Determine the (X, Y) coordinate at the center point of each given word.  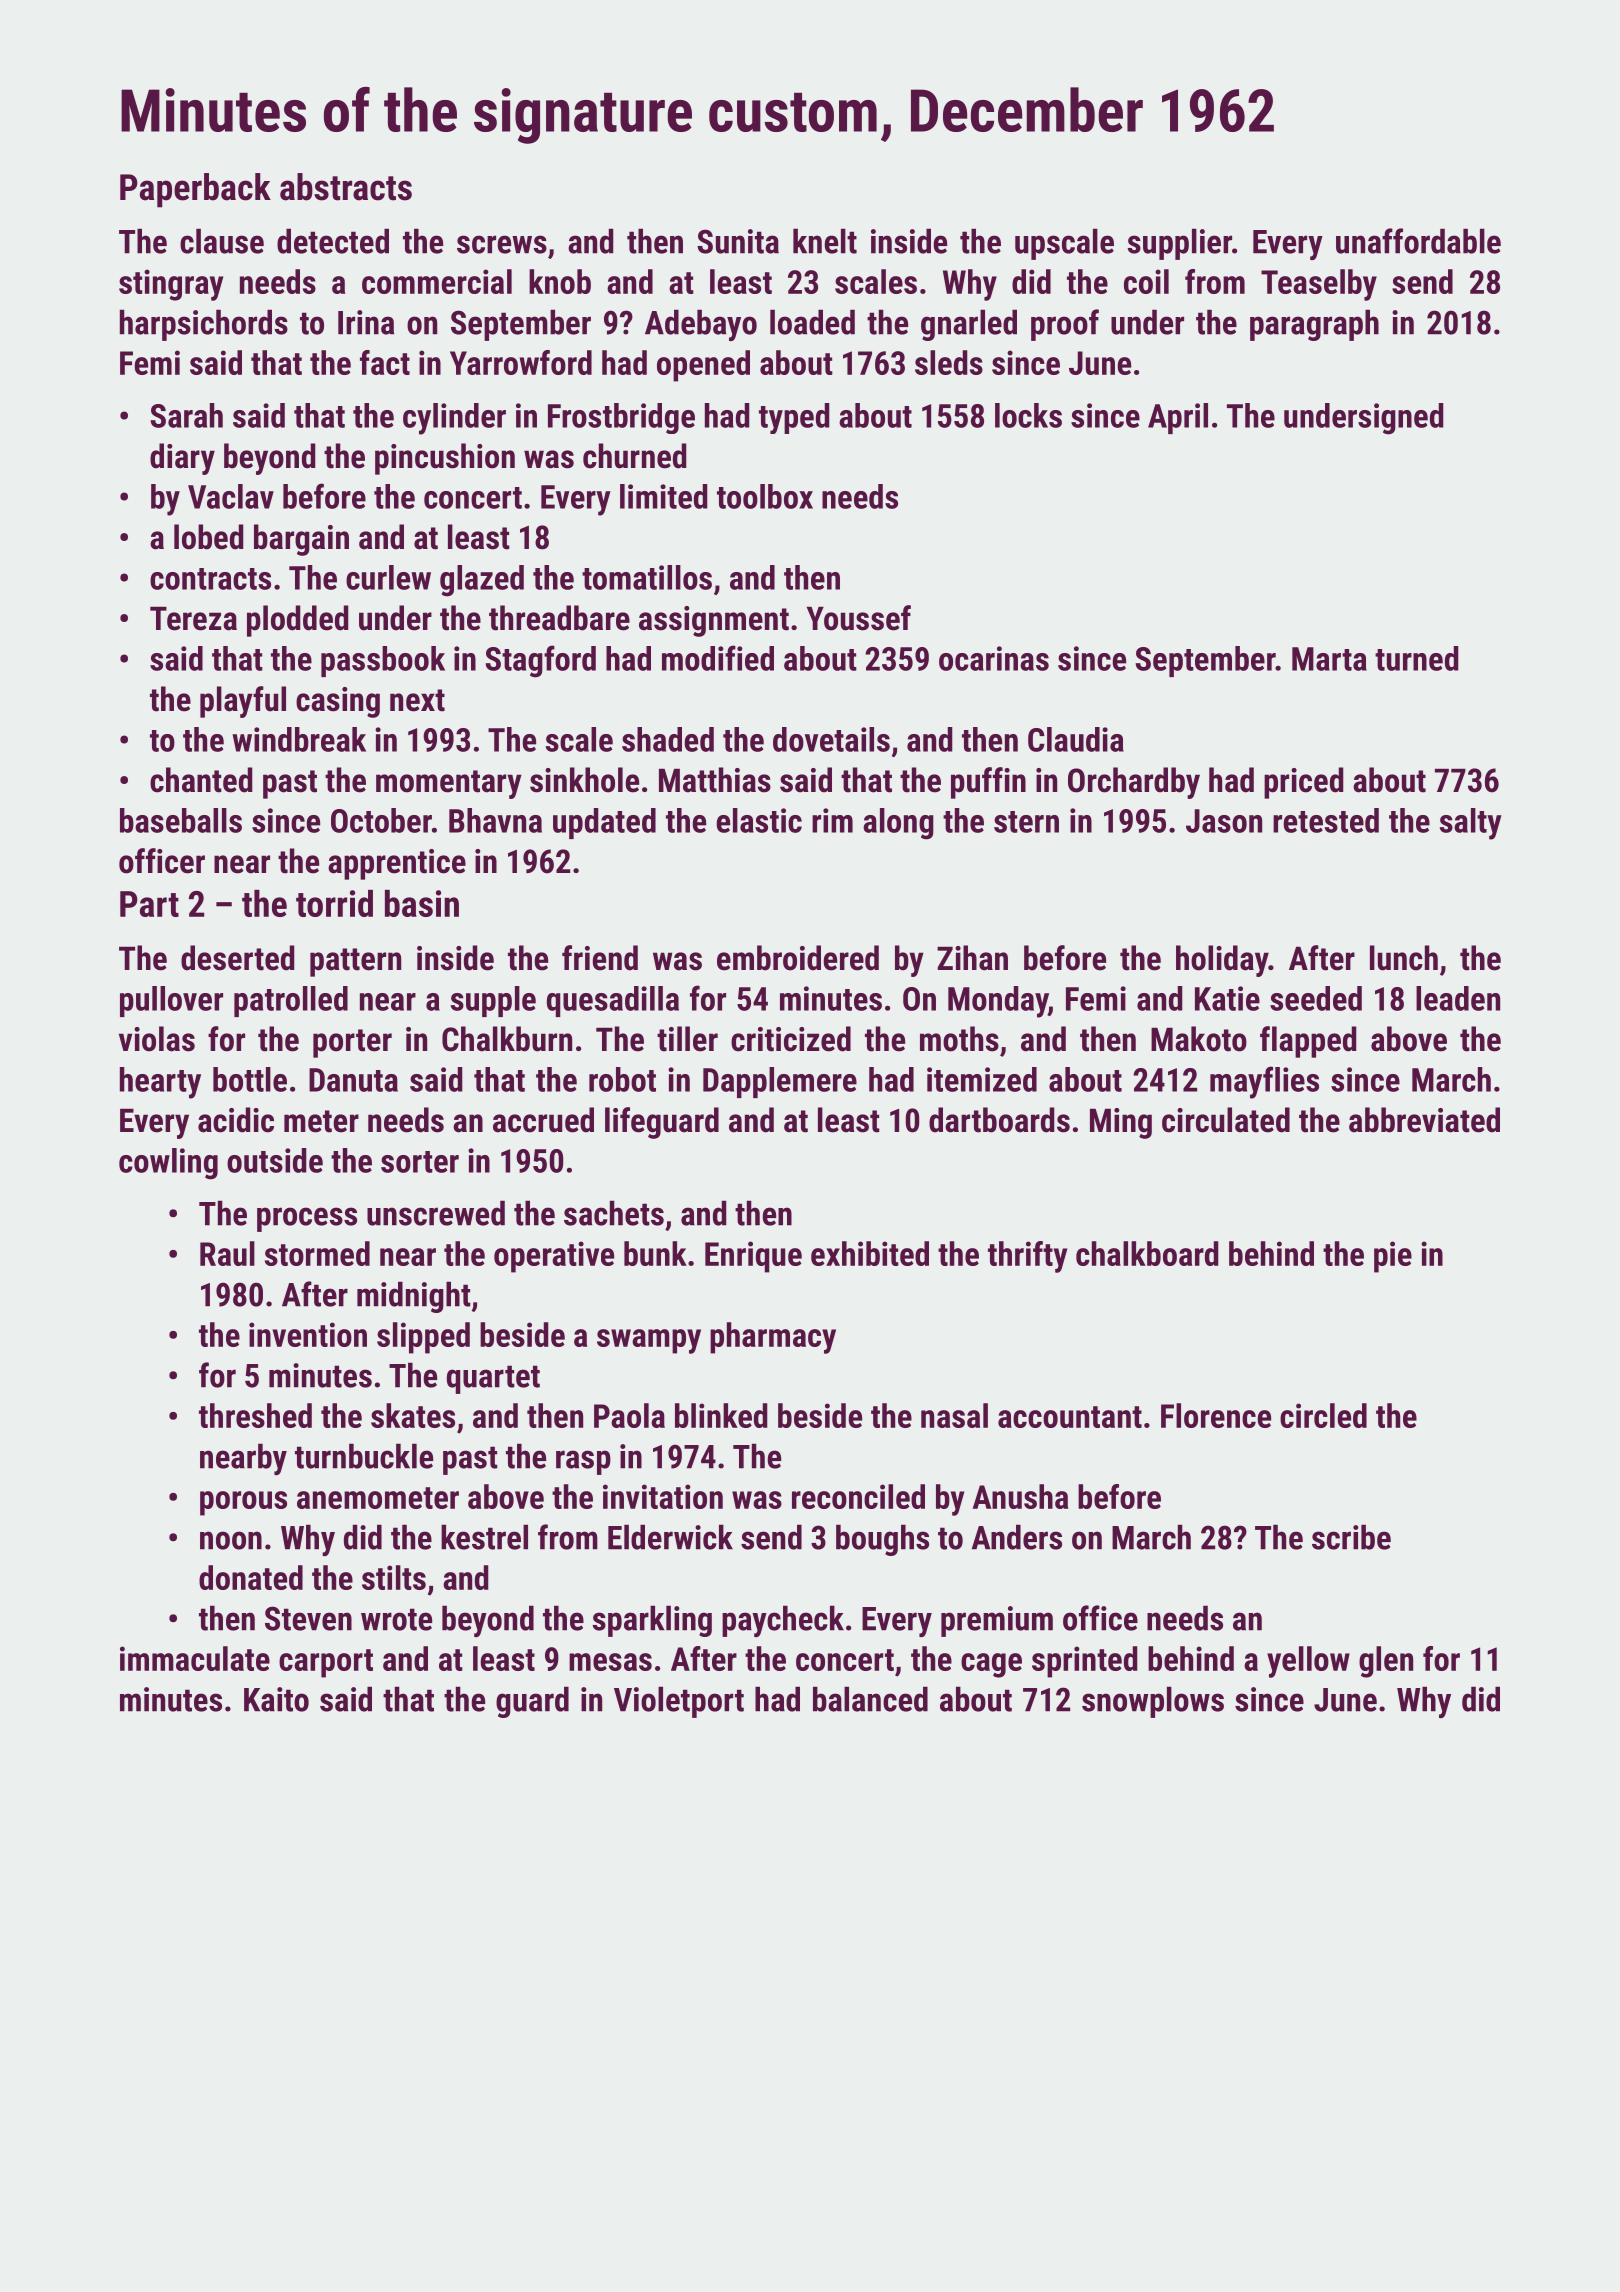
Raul (227, 1253)
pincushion (445, 459)
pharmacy (773, 1338)
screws (502, 244)
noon (231, 1540)
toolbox (765, 496)
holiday (1222, 961)
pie (1393, 1257)
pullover (171, 1001)
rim (832, 820)
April (1178, 418)
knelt (825, 241)
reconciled (858, 1496)
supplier (1180, 244)
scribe (1351, 1537)
